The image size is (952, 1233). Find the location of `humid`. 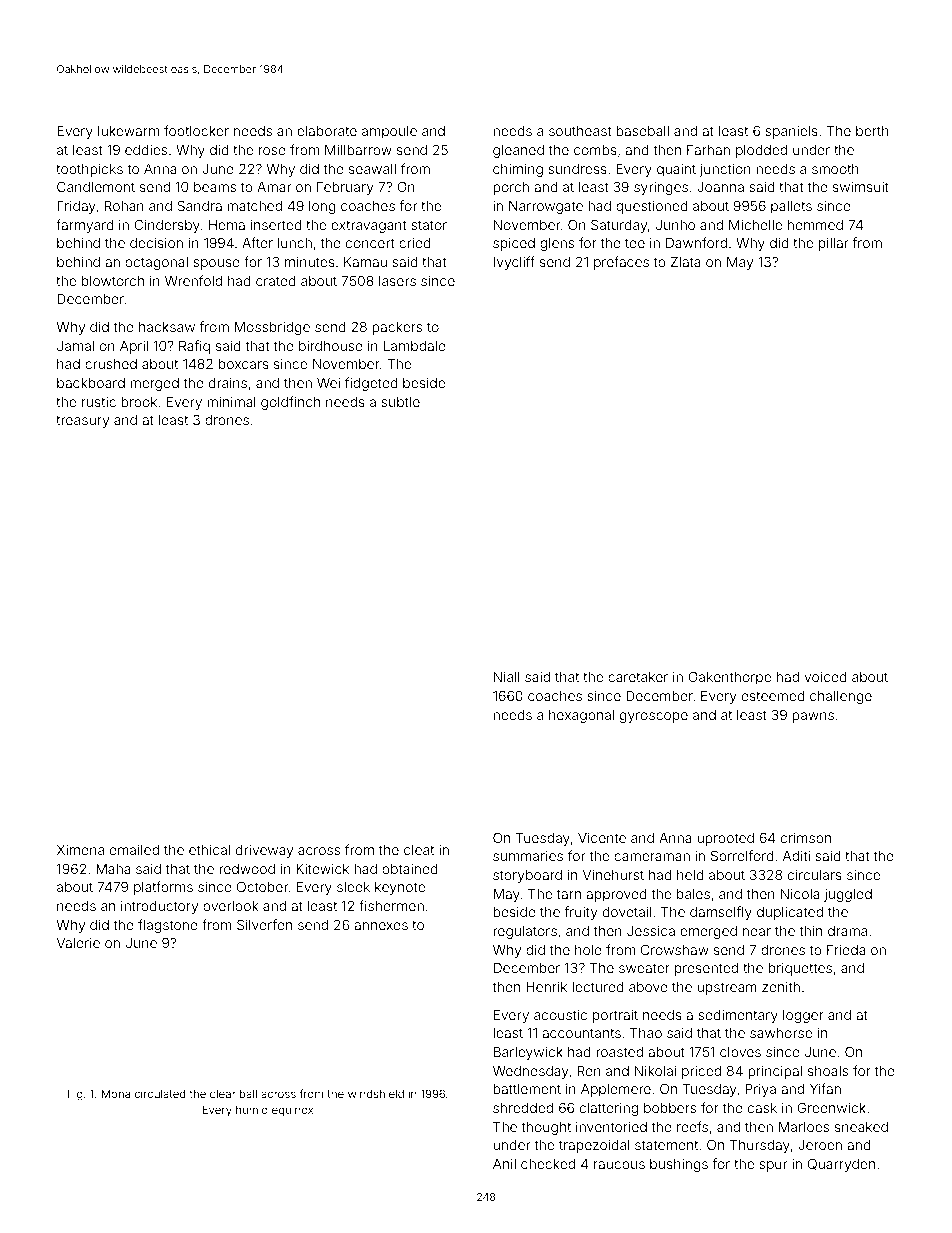

humid is located at coordinates (252, 1109).
